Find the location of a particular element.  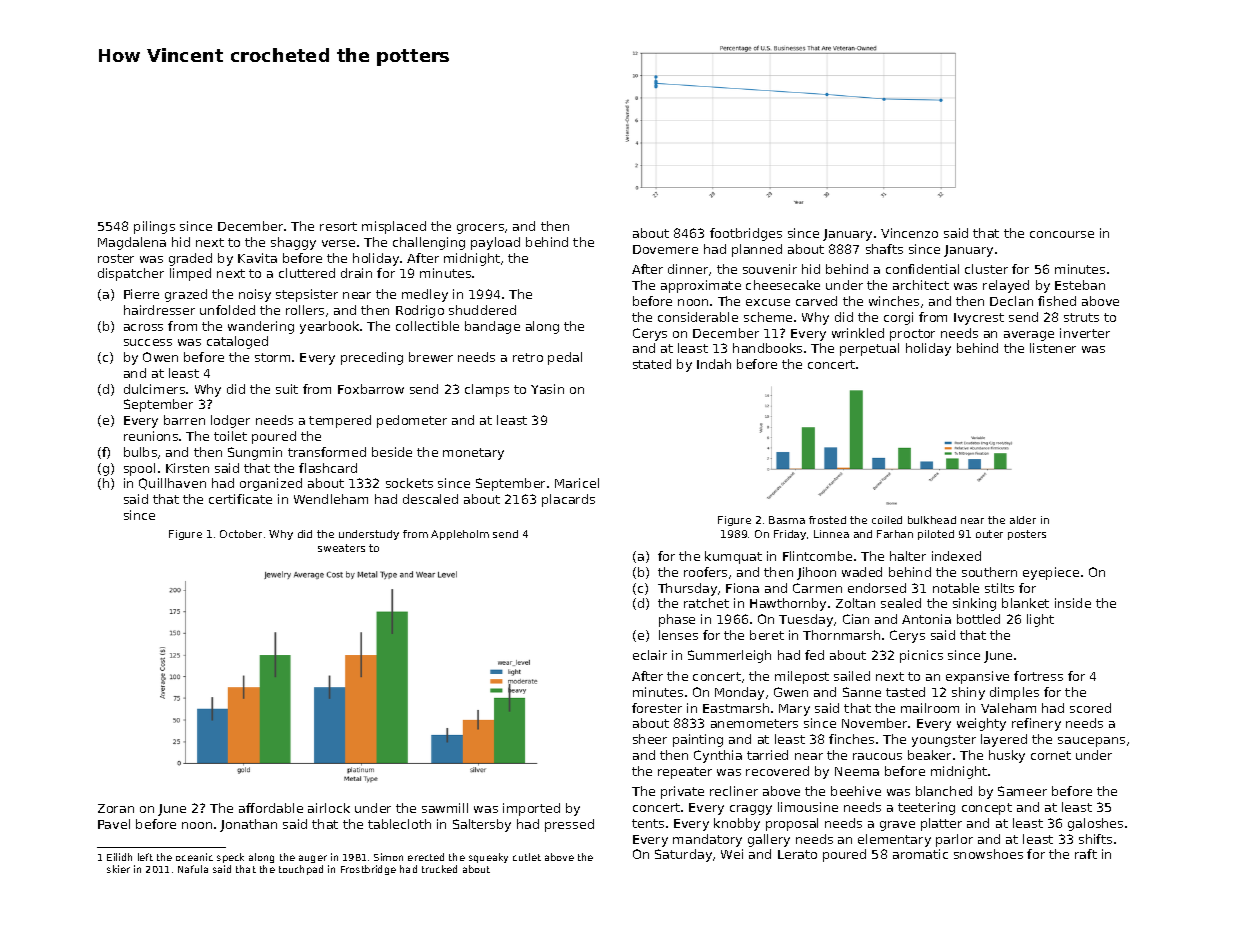

auger is located at coordinates (313, 859).
